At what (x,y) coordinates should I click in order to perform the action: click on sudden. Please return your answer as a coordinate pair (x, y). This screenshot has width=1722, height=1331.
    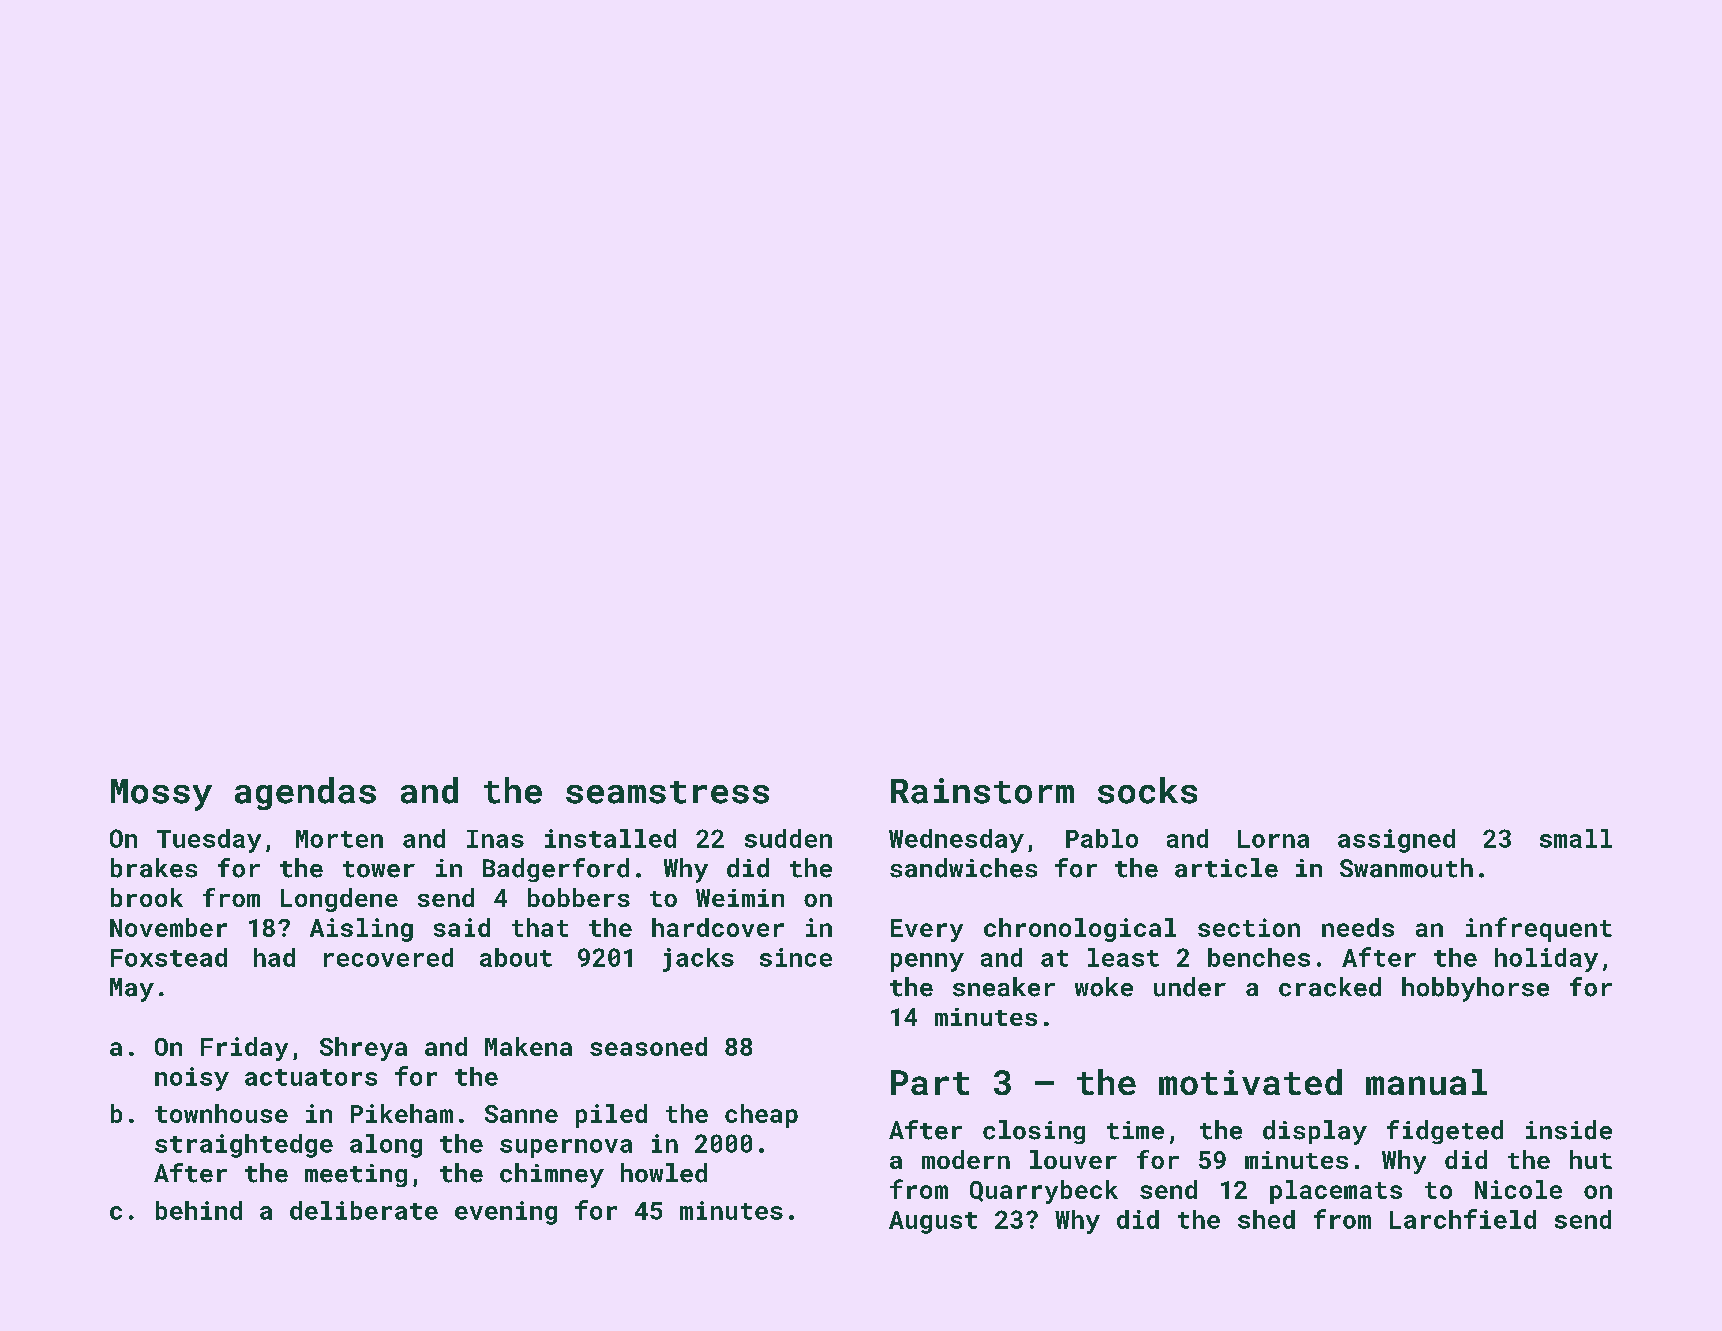
    Looking at the image, I should click on (788, 838).
